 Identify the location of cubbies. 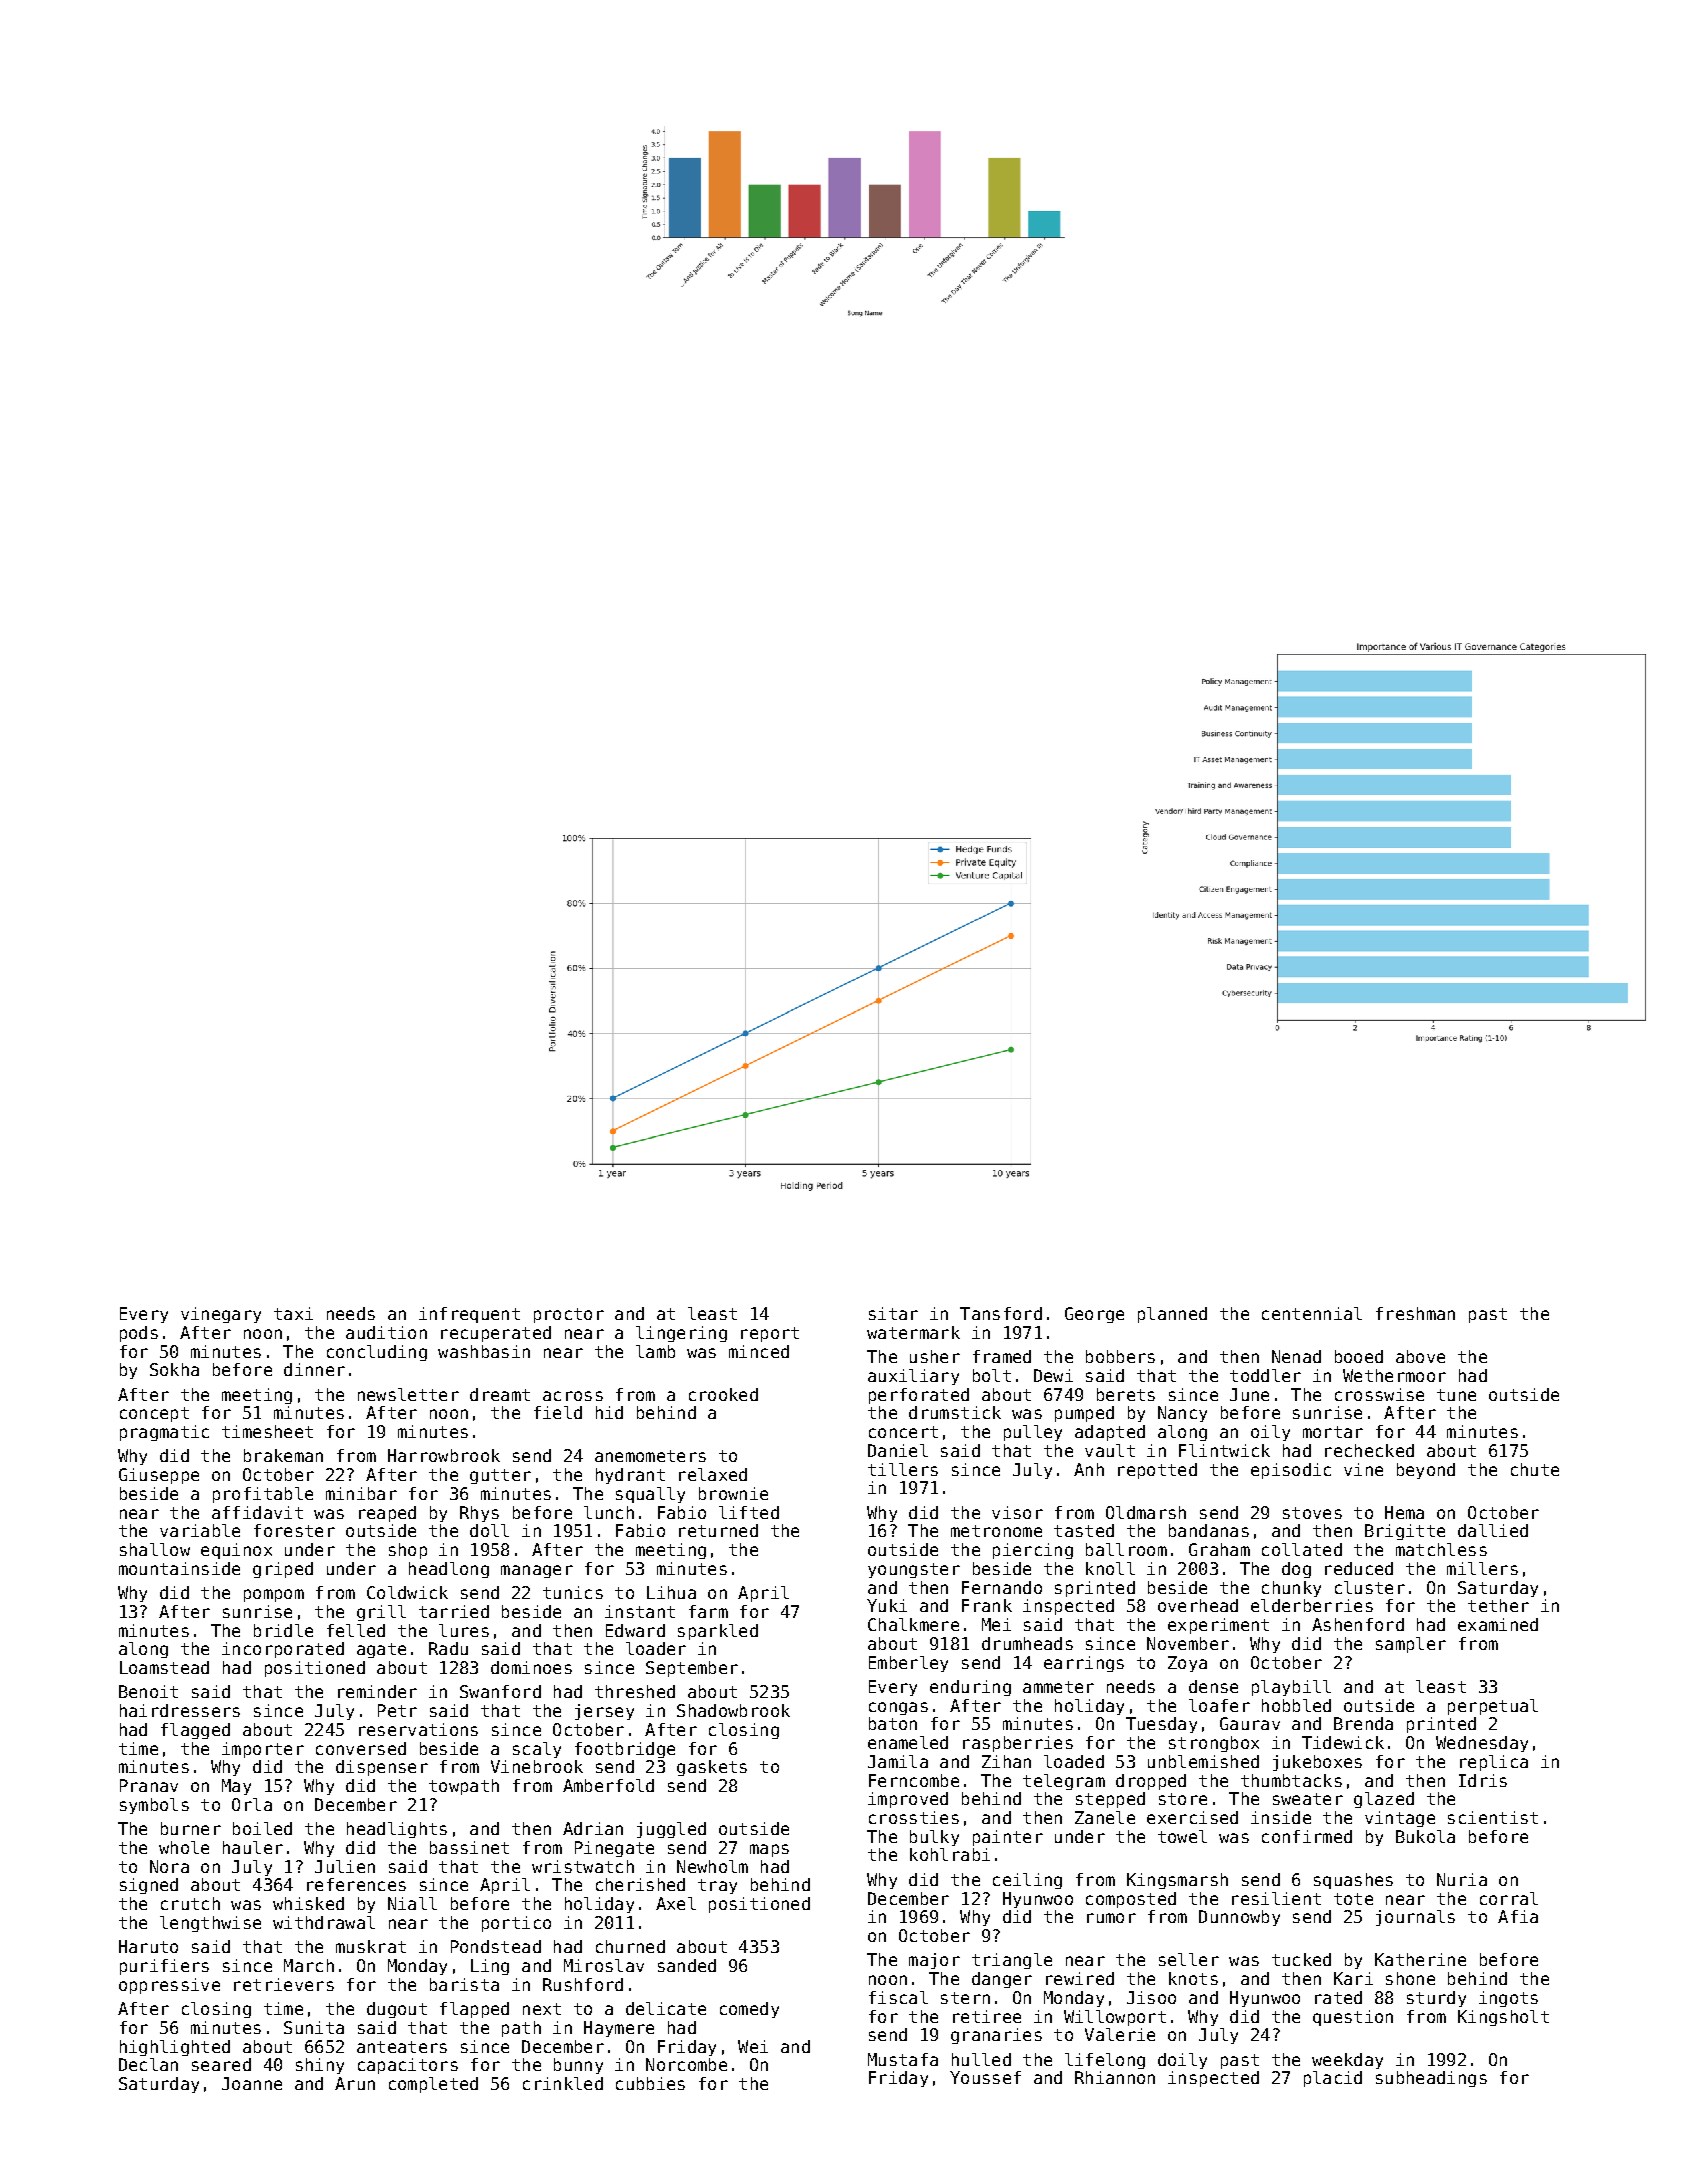
(650, 2083).
